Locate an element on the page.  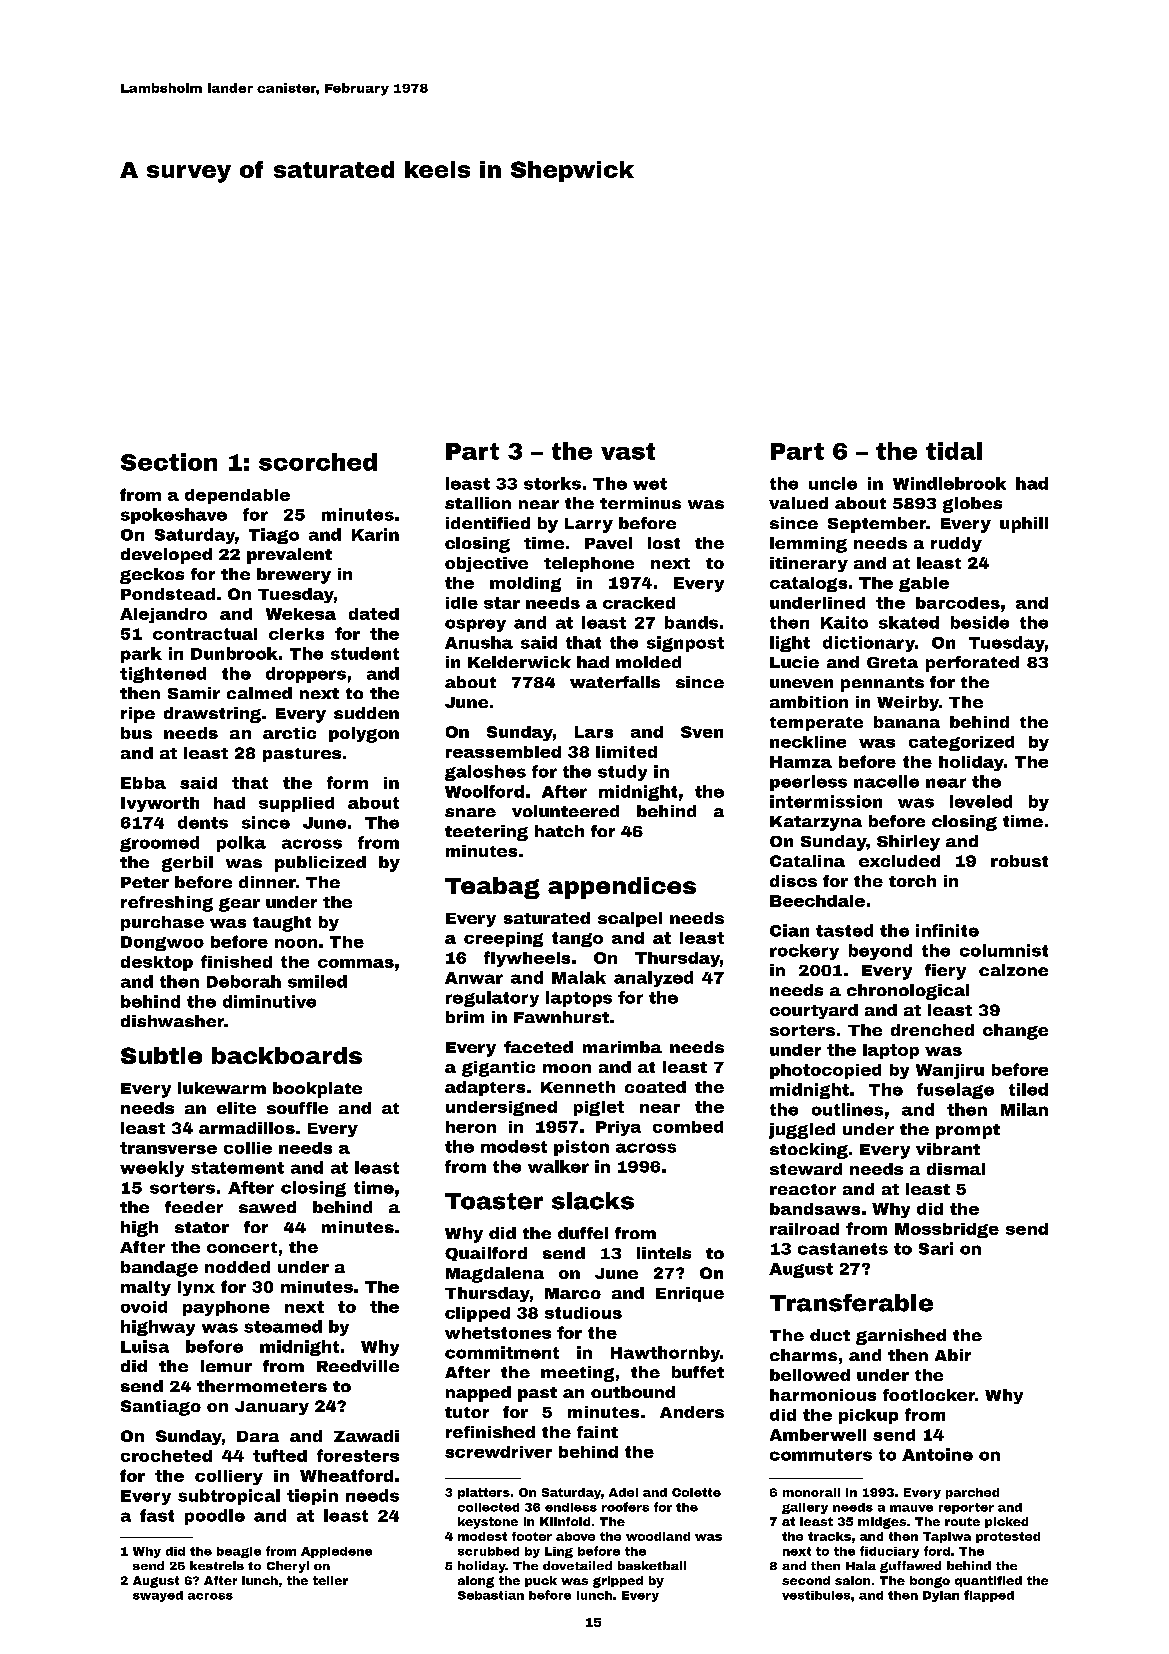
Section is located at coordinates (169, 462).
